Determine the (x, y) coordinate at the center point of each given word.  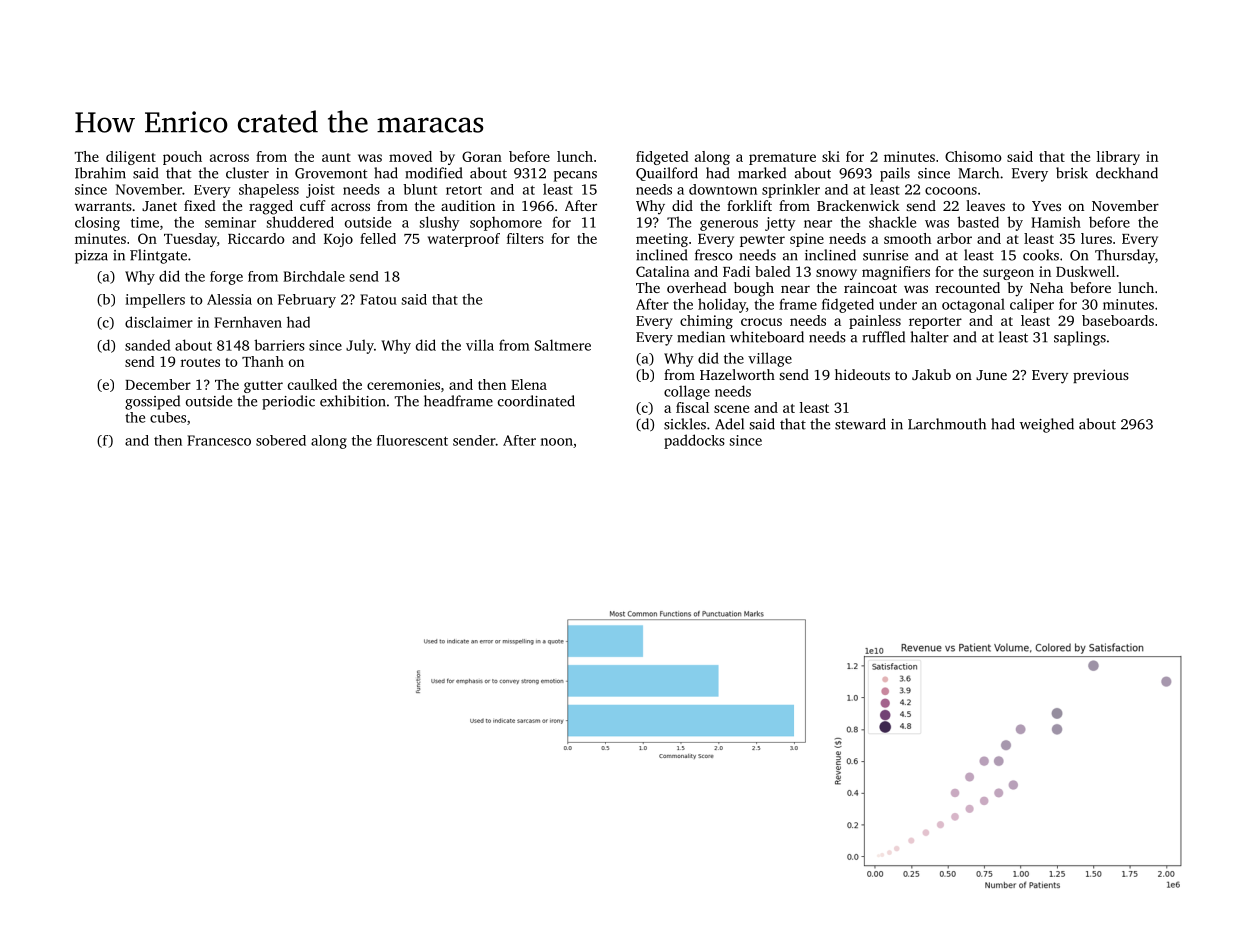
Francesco (219, 440)
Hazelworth (737, 374)
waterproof (464, 240)
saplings (1080, 338)
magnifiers (896, 273)
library (1118, 158)
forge (226, 278)
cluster (247, 173)
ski (831, 156)
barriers (279, 345)
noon (557, 442)
